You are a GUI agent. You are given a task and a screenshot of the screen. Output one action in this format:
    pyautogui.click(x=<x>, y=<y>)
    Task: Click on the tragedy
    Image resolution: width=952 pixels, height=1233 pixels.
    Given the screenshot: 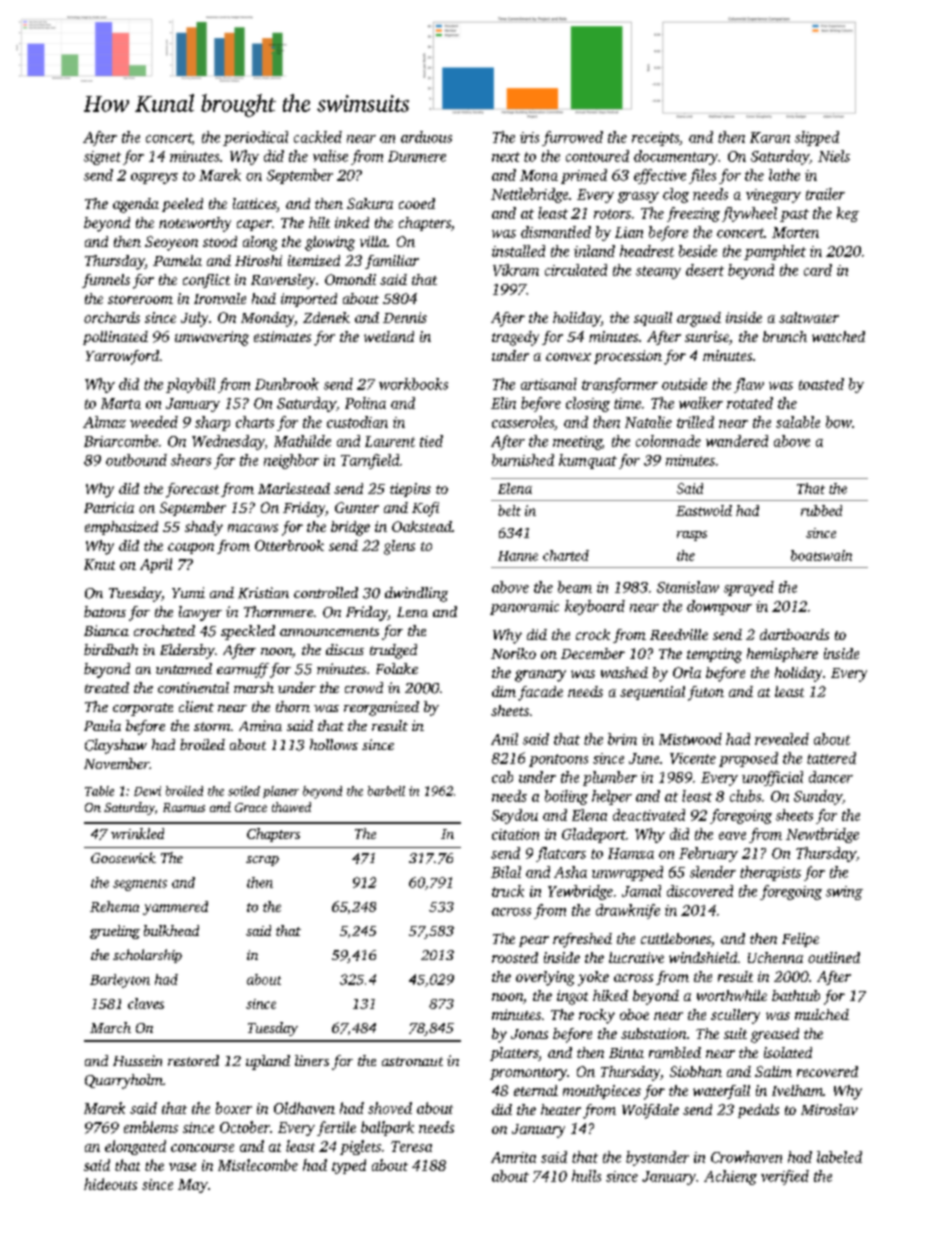 What is the action you would take?
    pyautogui.click(x=515, y=338)
